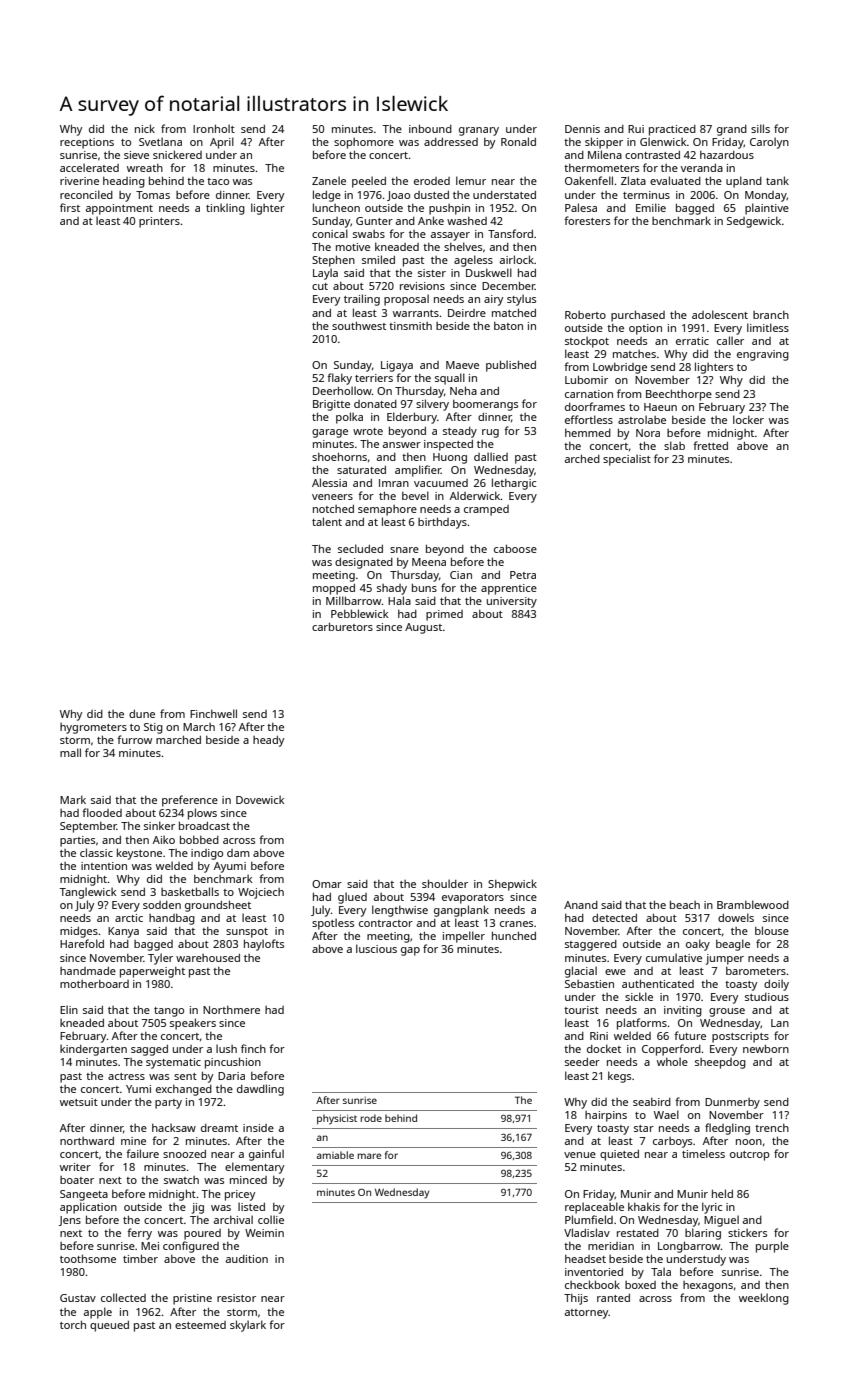 This screenshot has height=1400, width=849. What do you see at coordinates (329, 482) in the screenshot?
I see `Alessia` at bounding box center [329, 482].
